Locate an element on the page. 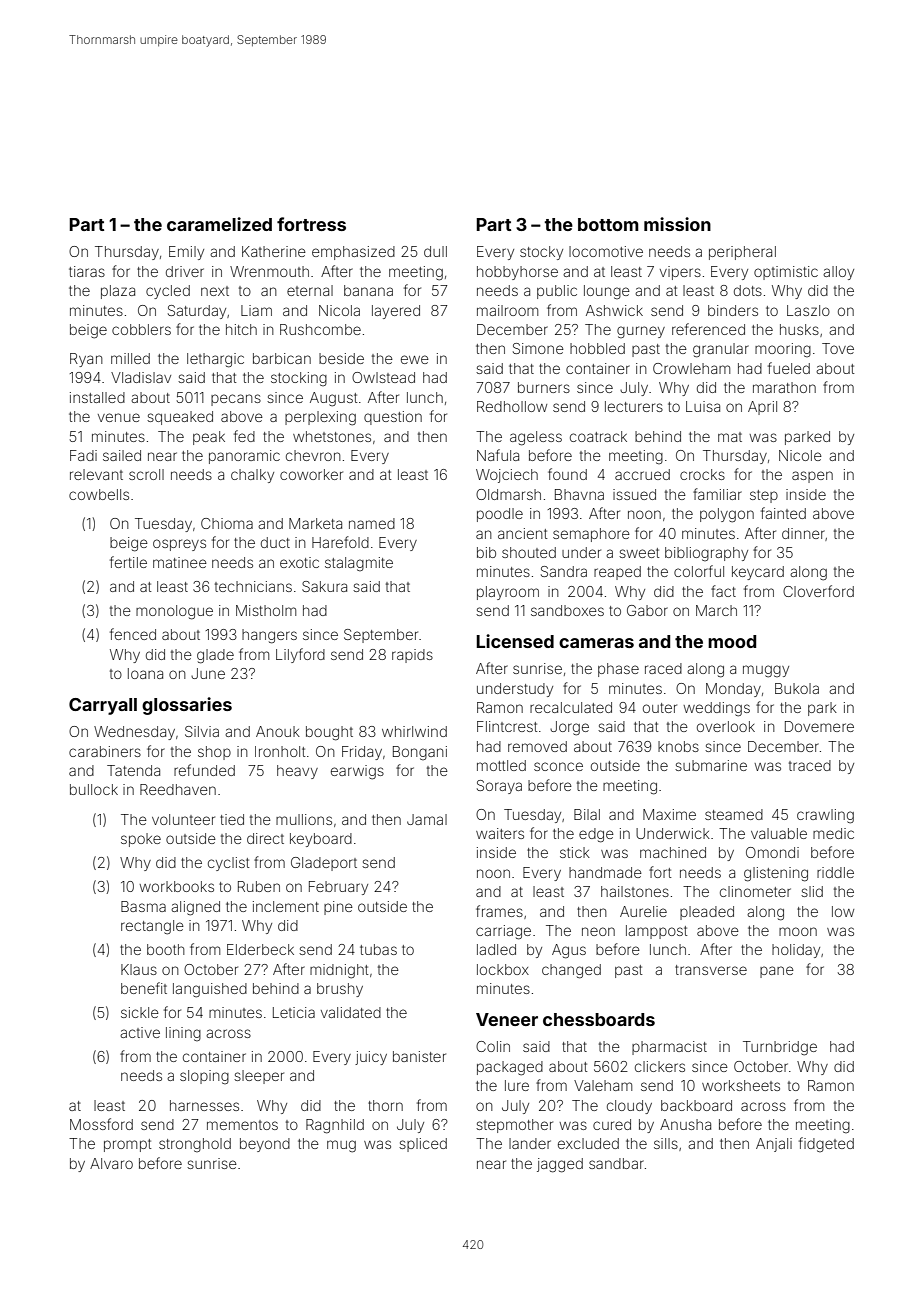  Lilyford is located at coordinates (300, 655).
